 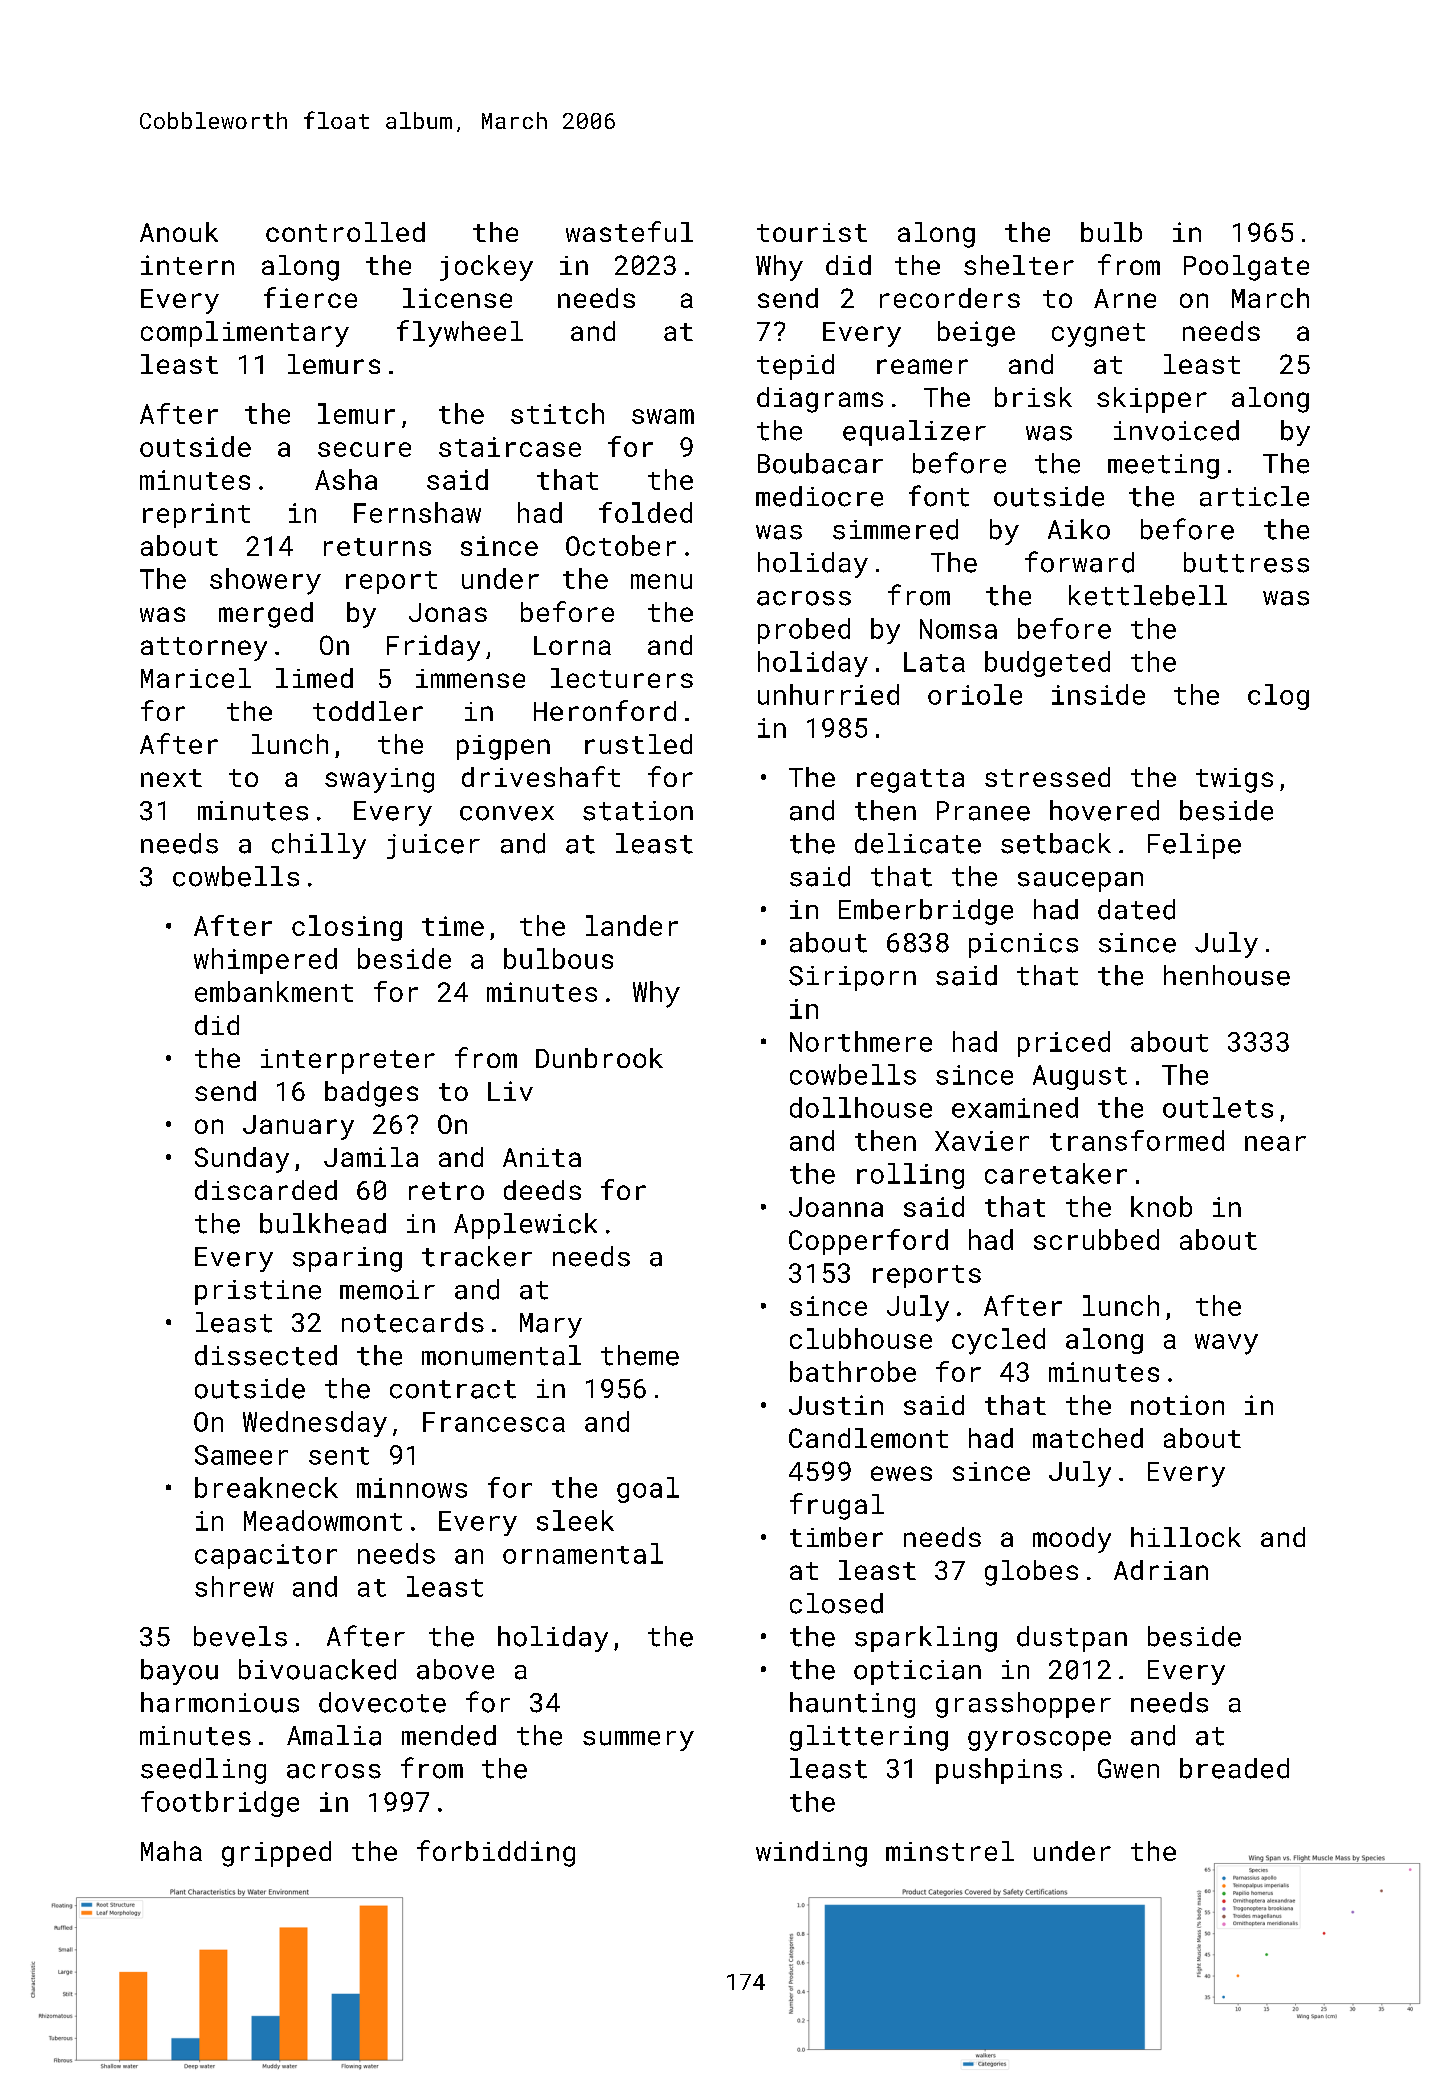 I want to click on delicate, so click(x=918, y=843).
